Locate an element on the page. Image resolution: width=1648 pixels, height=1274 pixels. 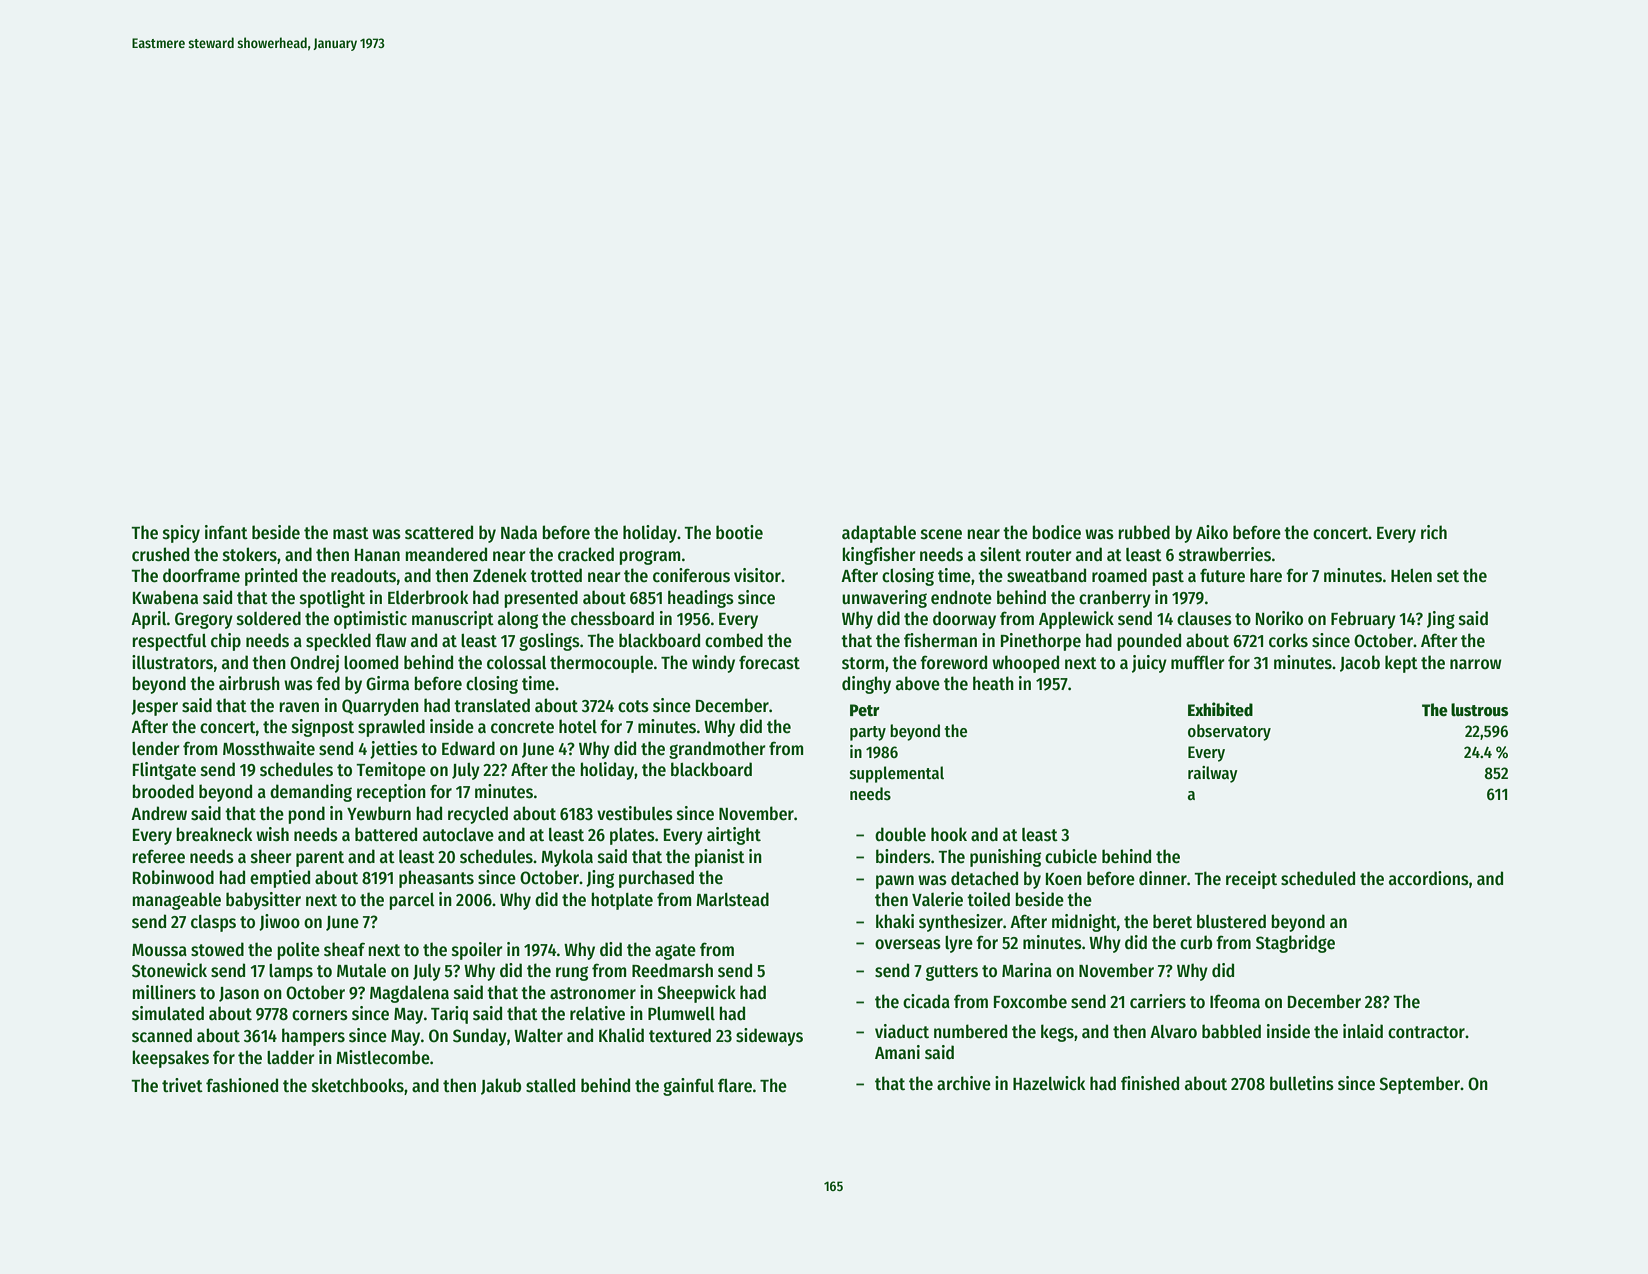
Ifeoma is located at coordinates (1235, 1001).
